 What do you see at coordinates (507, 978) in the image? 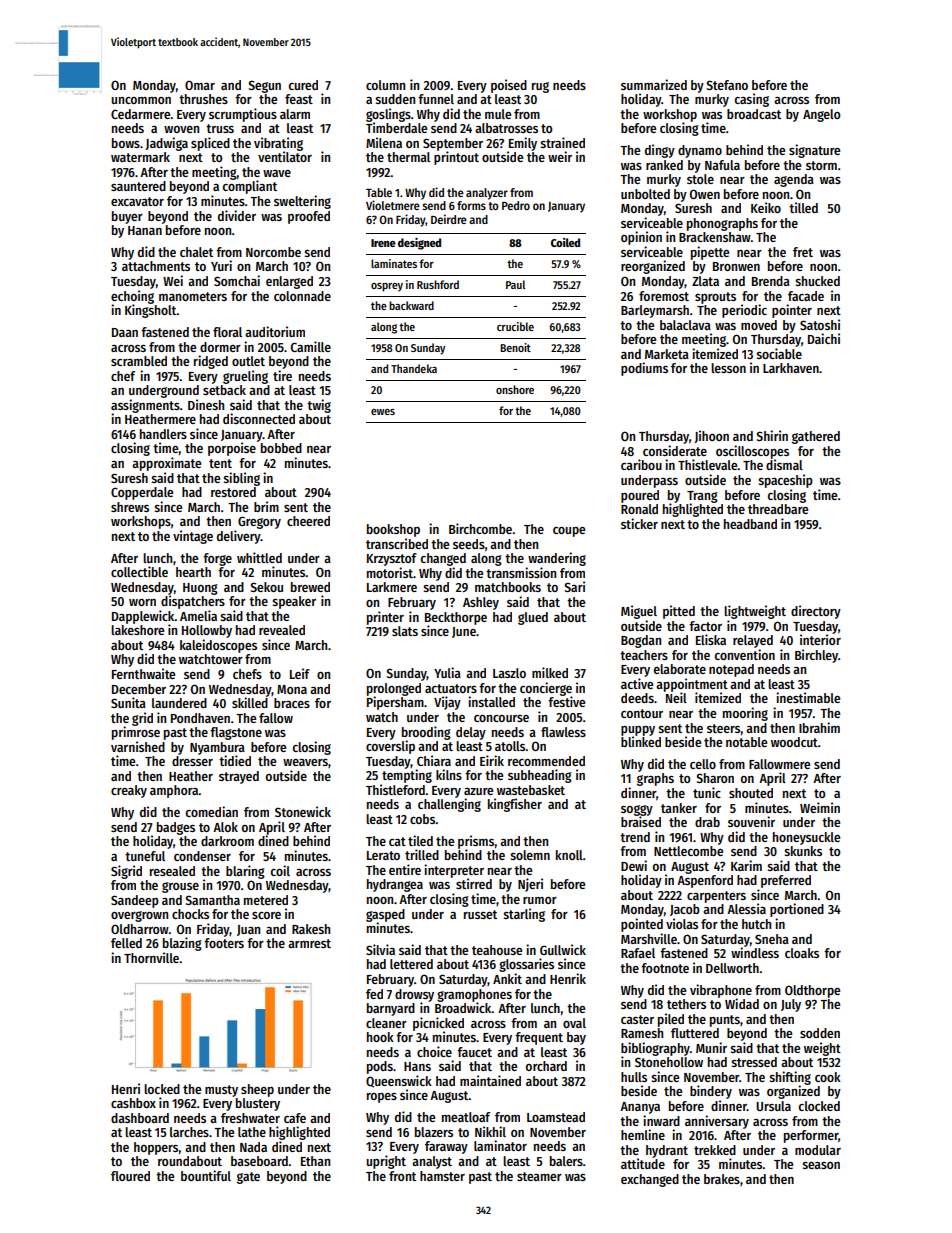
I see `Ankit` at bounding box center [507, 978].
